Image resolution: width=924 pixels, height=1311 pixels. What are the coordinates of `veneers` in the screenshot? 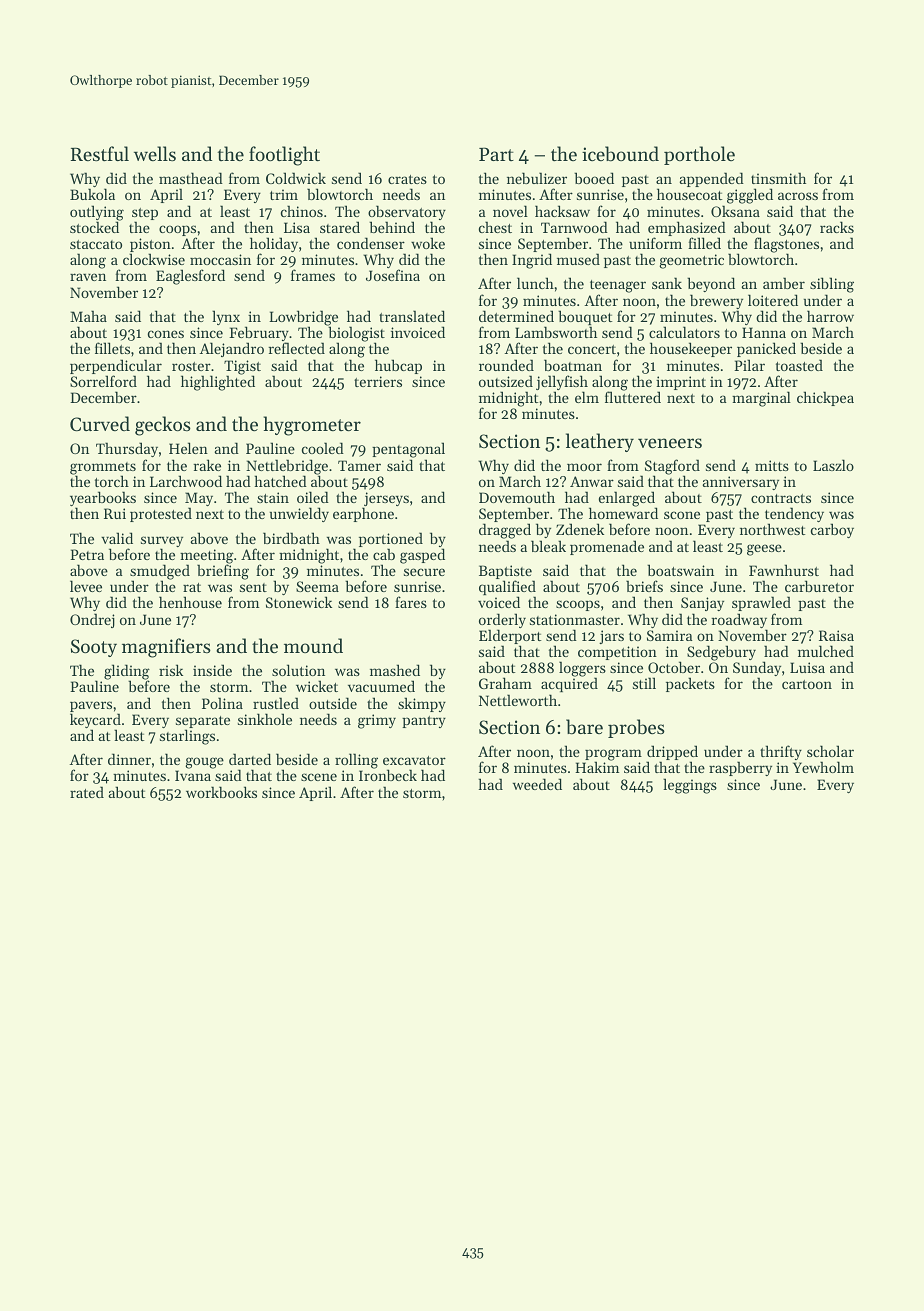 It's located at (670, 443).
